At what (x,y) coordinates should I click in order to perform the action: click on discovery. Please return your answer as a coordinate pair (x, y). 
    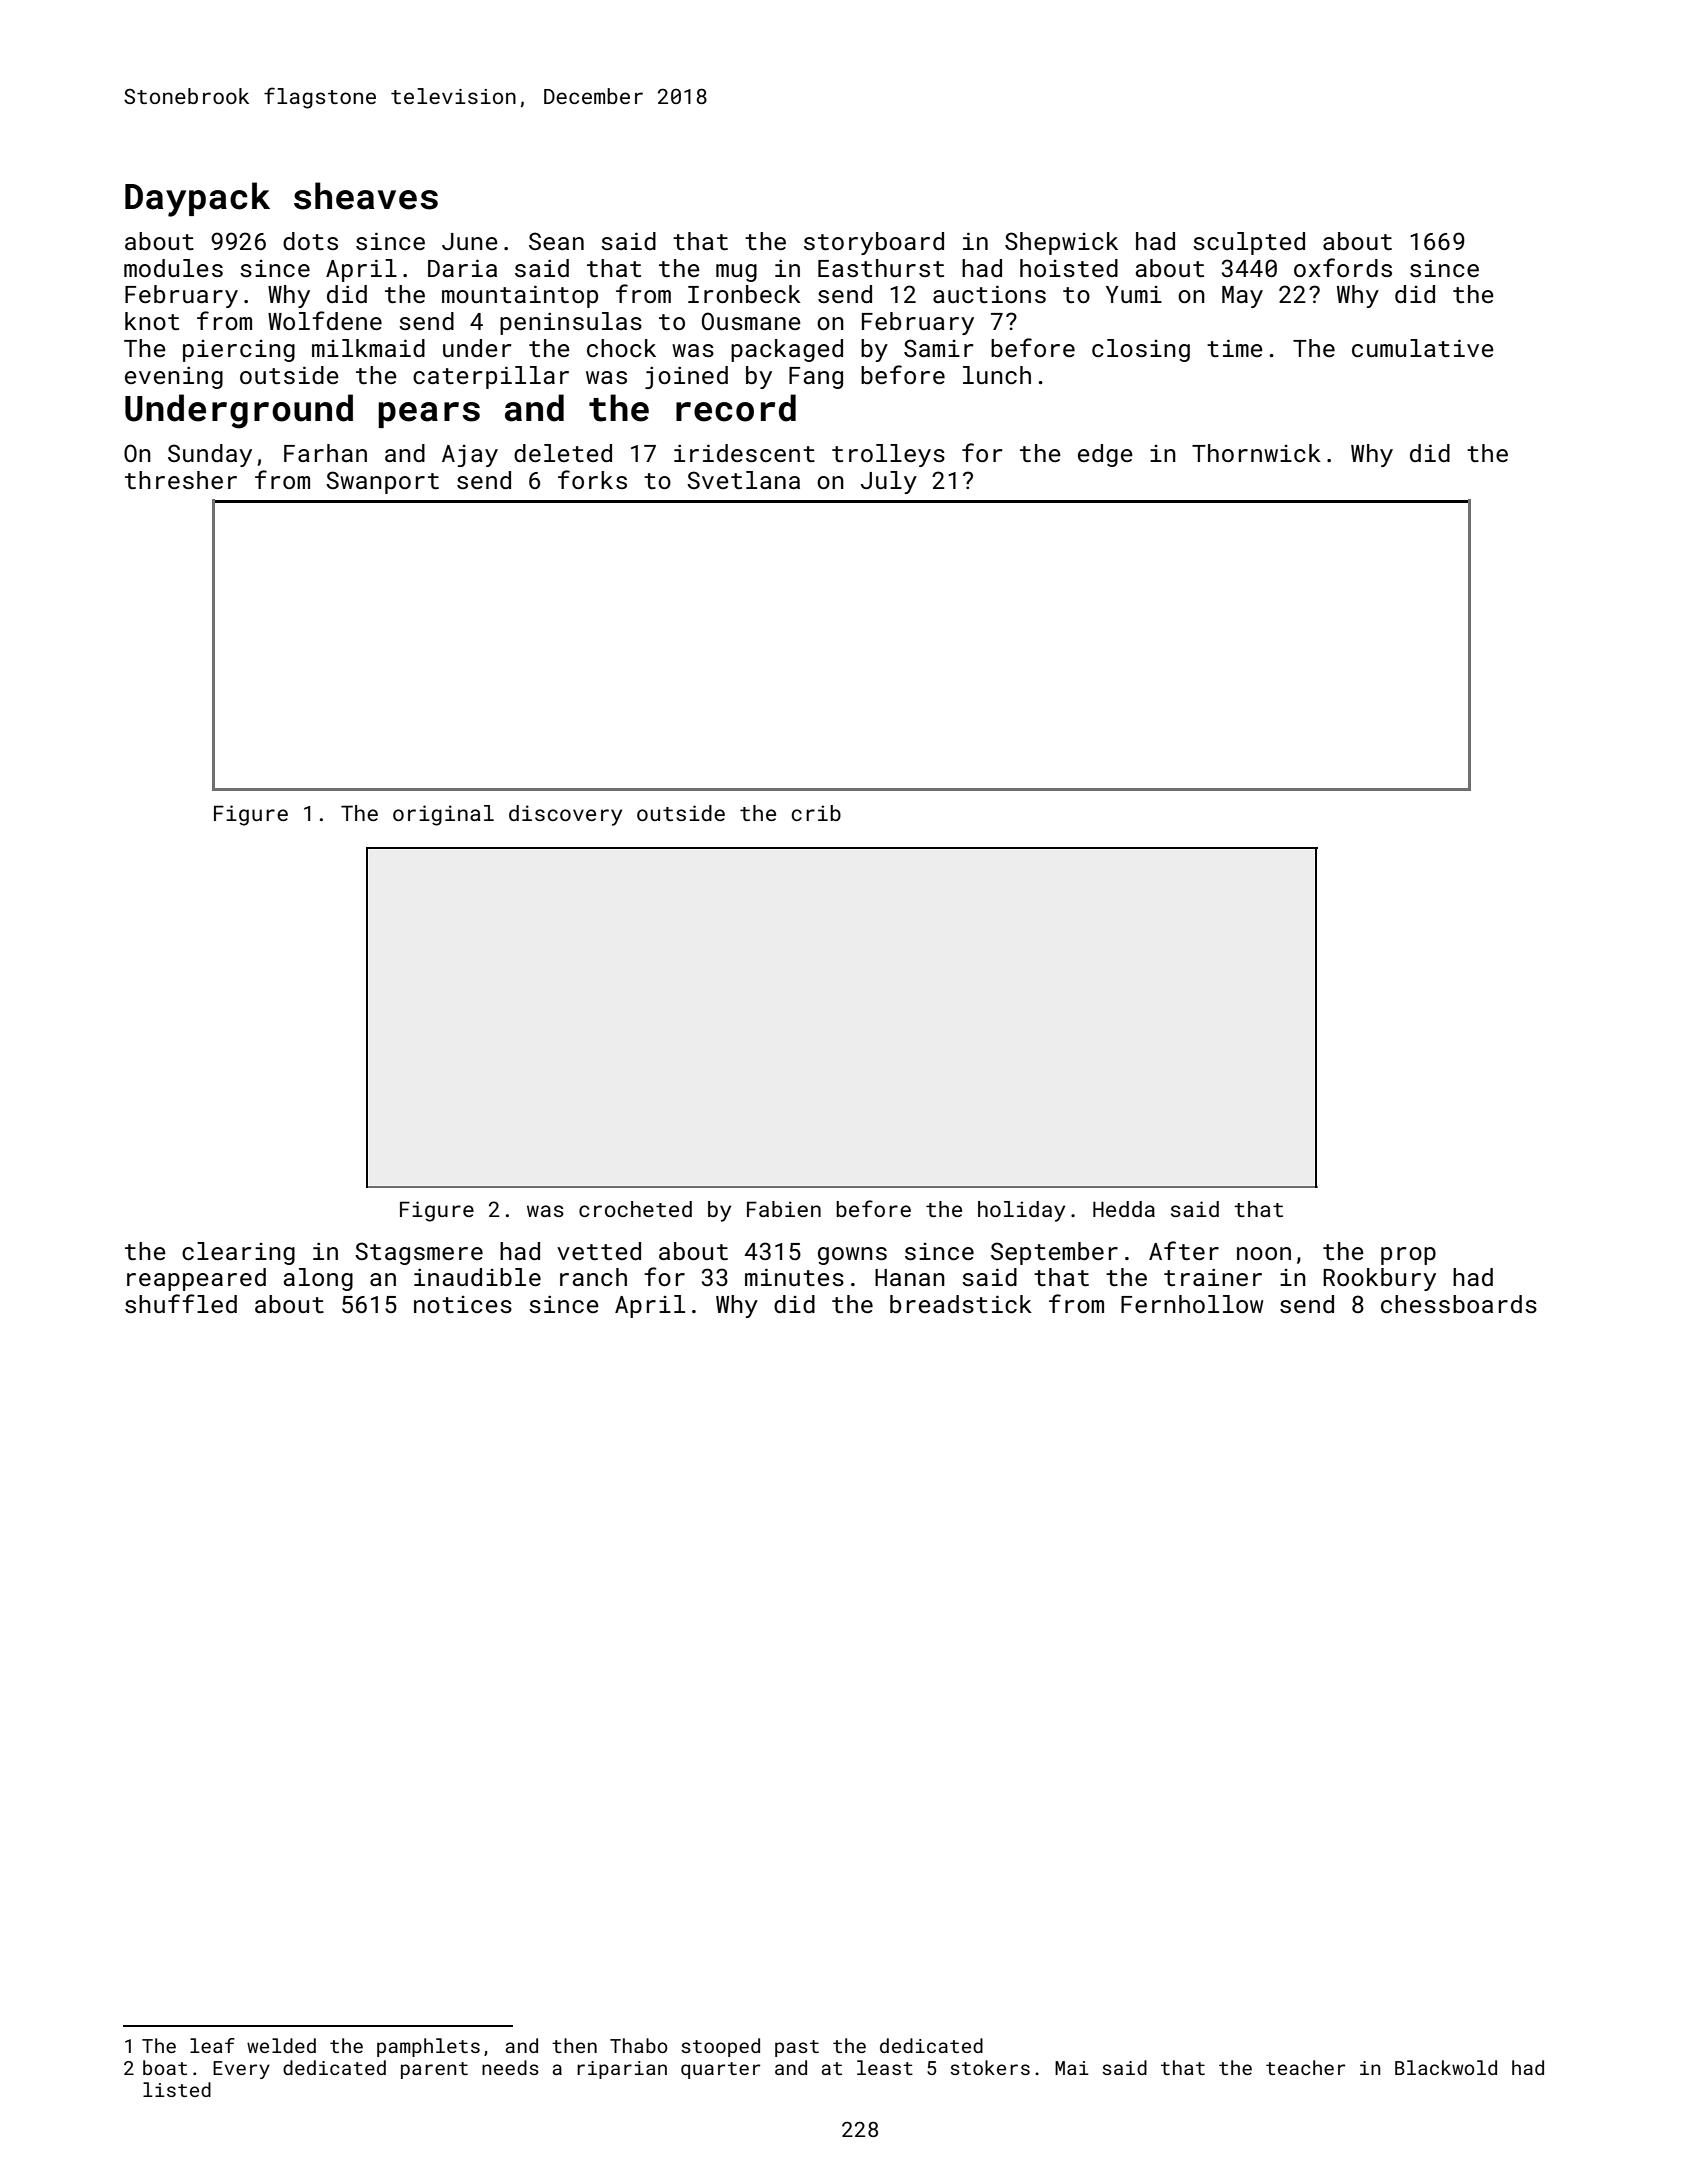
    Looking at the image, I should click on (565, 815).
